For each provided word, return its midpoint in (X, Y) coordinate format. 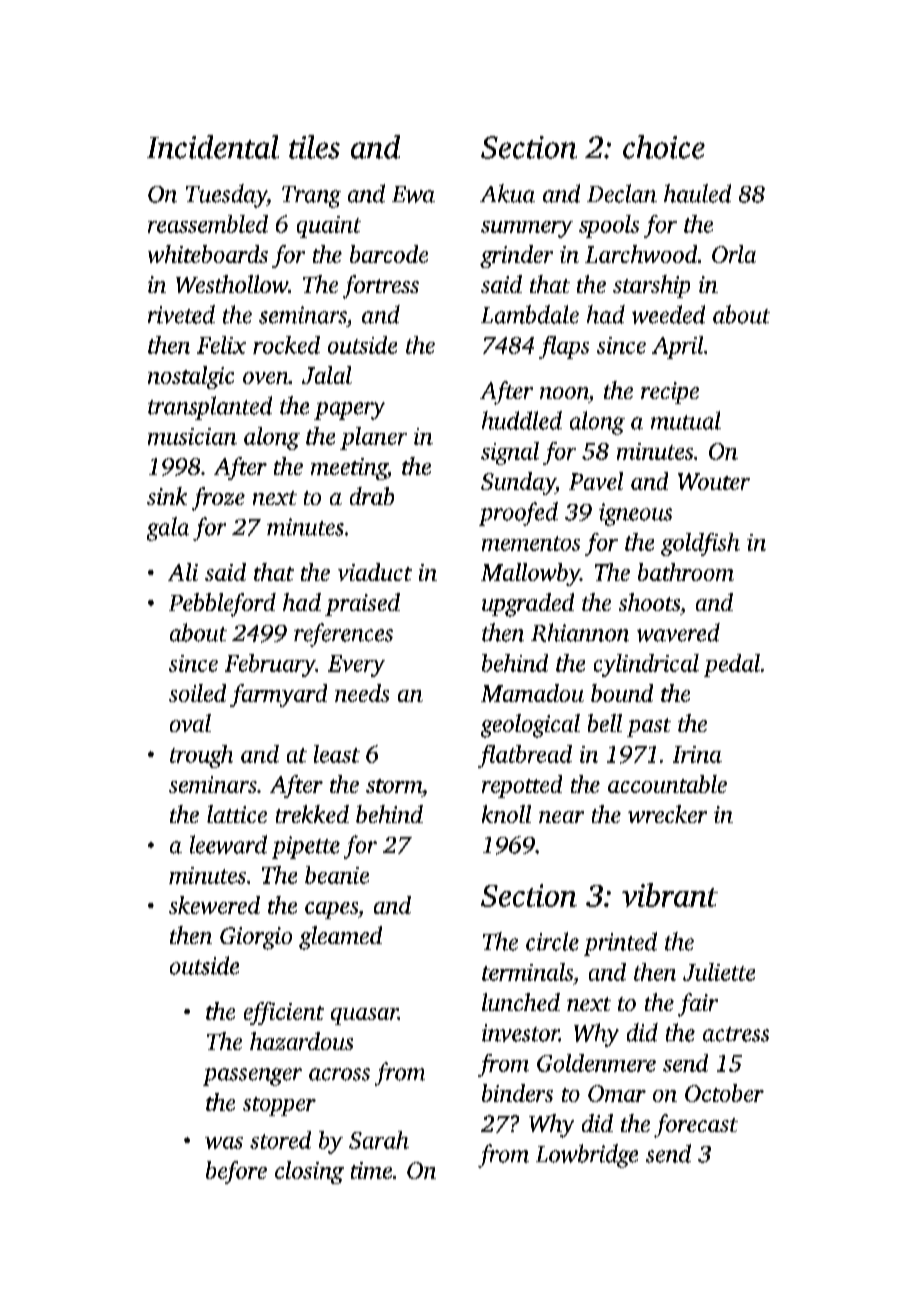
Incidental (213, 147)
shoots (649, 602)
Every (356, 666)
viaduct (375, 572)
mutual (686, 420)
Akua (507, 193)
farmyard (278, 695)
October (724, 1093)
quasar (364, 1016)
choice (664, 147)
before (236, 1172)
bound (622, 693)
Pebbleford (222, 605)
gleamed (340, 938)
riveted (181, 314)
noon (564, 393)
